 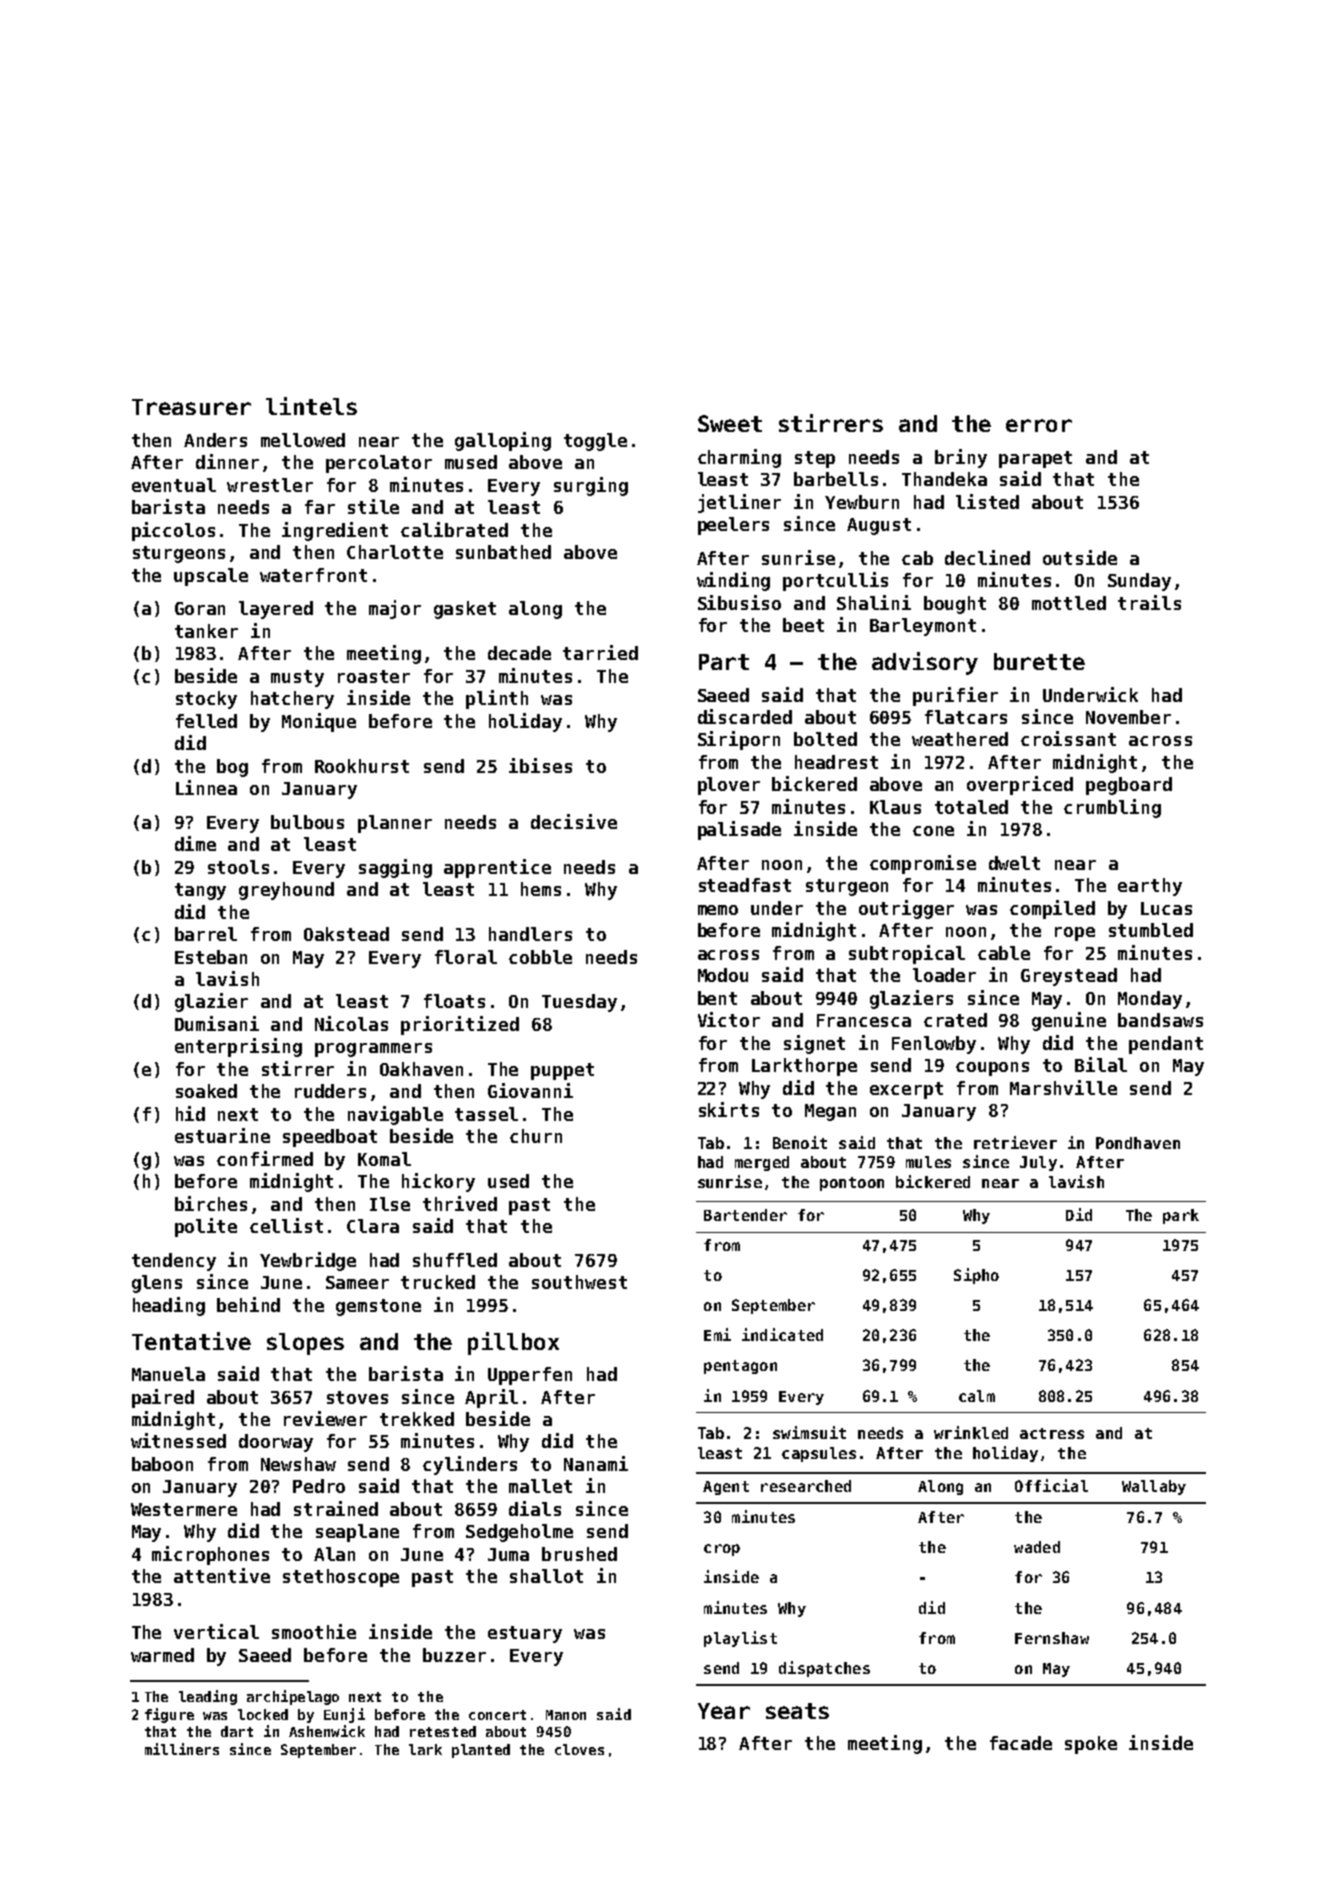 What do you see at coordinates (378, 1307) in the page?
I see `gemstone` at bounding box center [378, 1307].
